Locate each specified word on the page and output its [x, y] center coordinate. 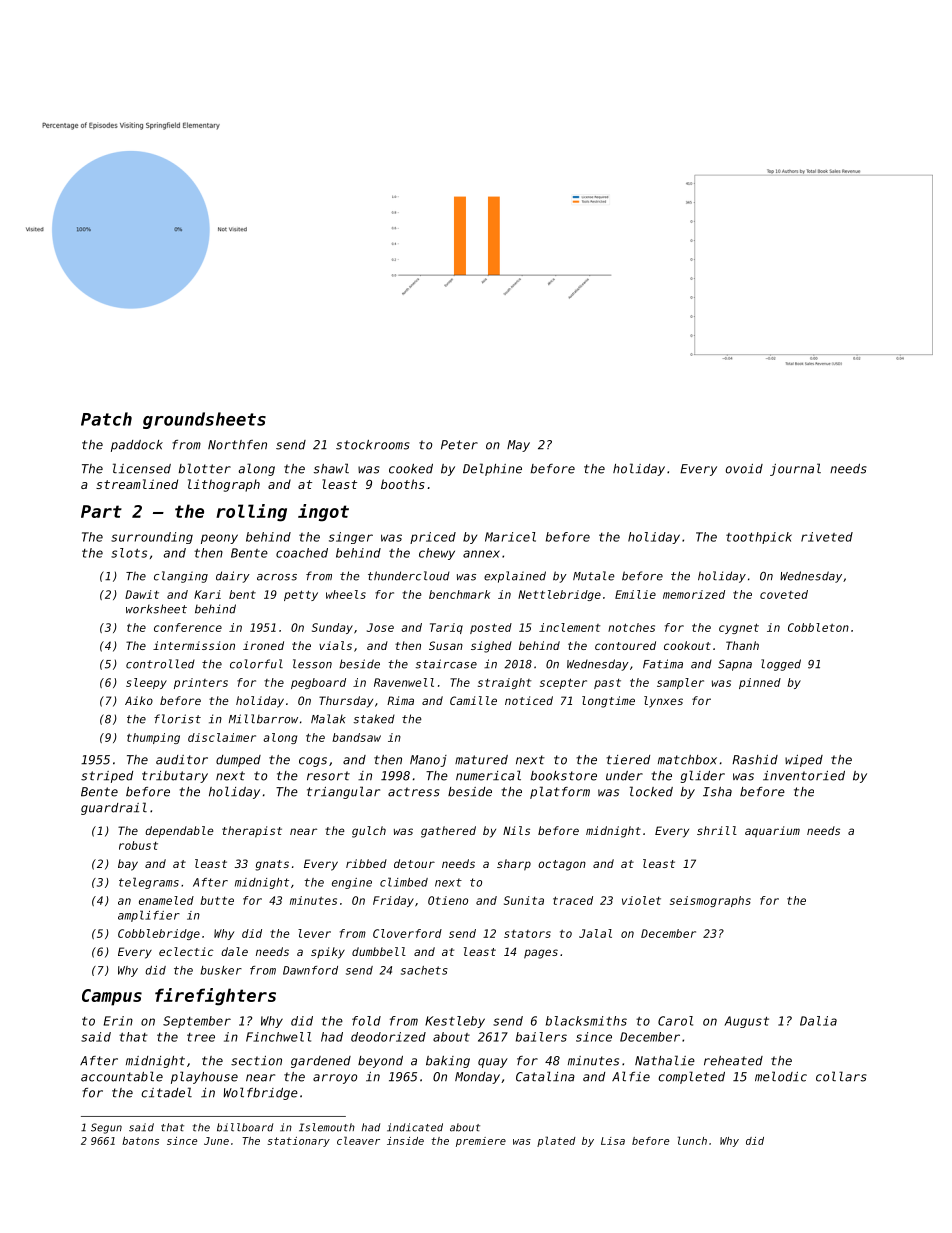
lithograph [224, 485]
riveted [827, 537]
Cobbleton [818, 627]
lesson [312, 664]
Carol [675, 1021]
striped [107, 777]
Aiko [139, 700]
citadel [166, 1092]
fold [366, 1021]
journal [795, 469]
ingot [323, 513]
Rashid [755, 760]
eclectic [186, 951]
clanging [181, 577]
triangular [343, 792]
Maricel [510, 537]
